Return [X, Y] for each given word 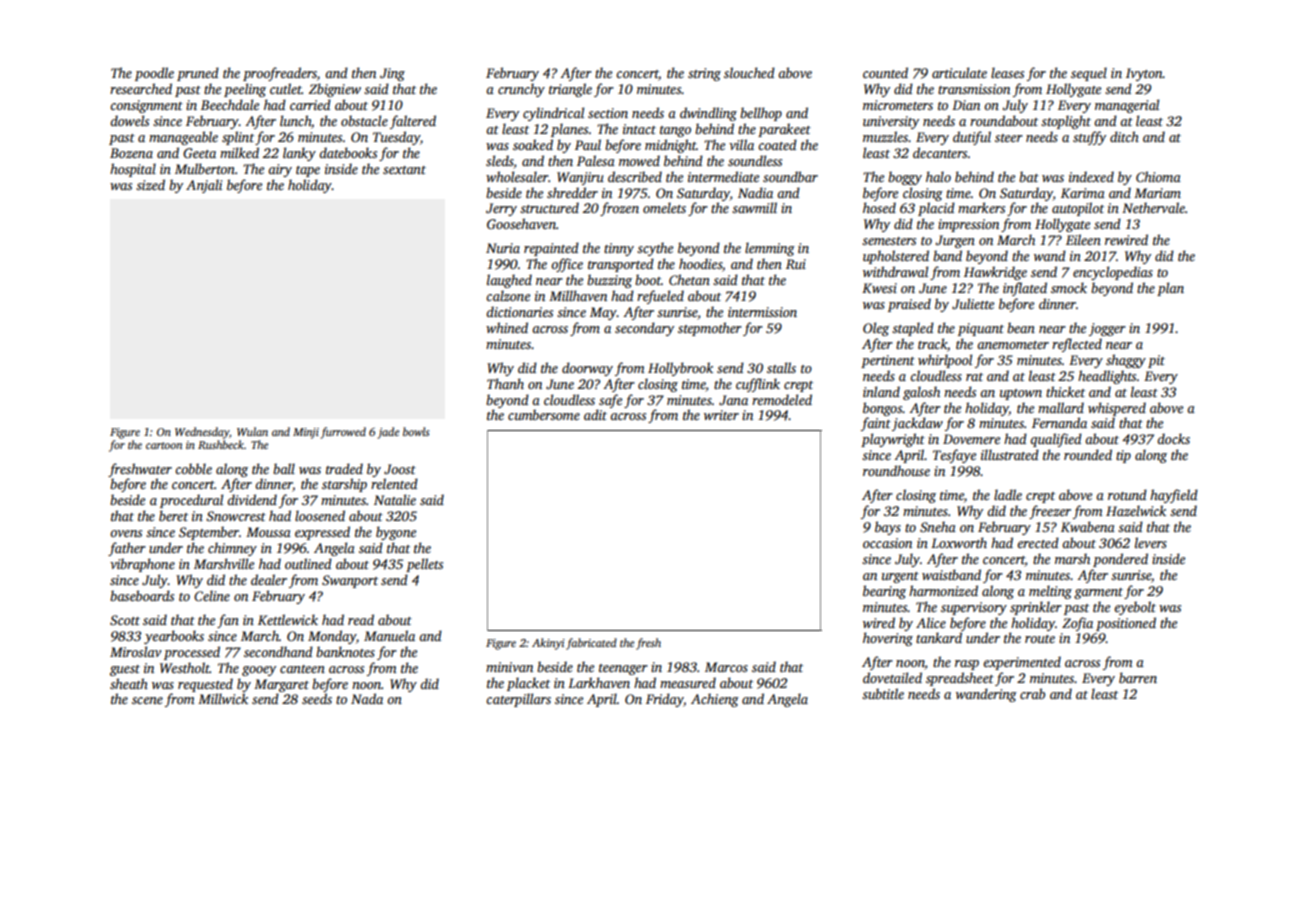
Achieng [715, 700]
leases [1007, 72]
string [704, 74]
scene [147, 700]
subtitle [883, 693]
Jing [392, 74]
